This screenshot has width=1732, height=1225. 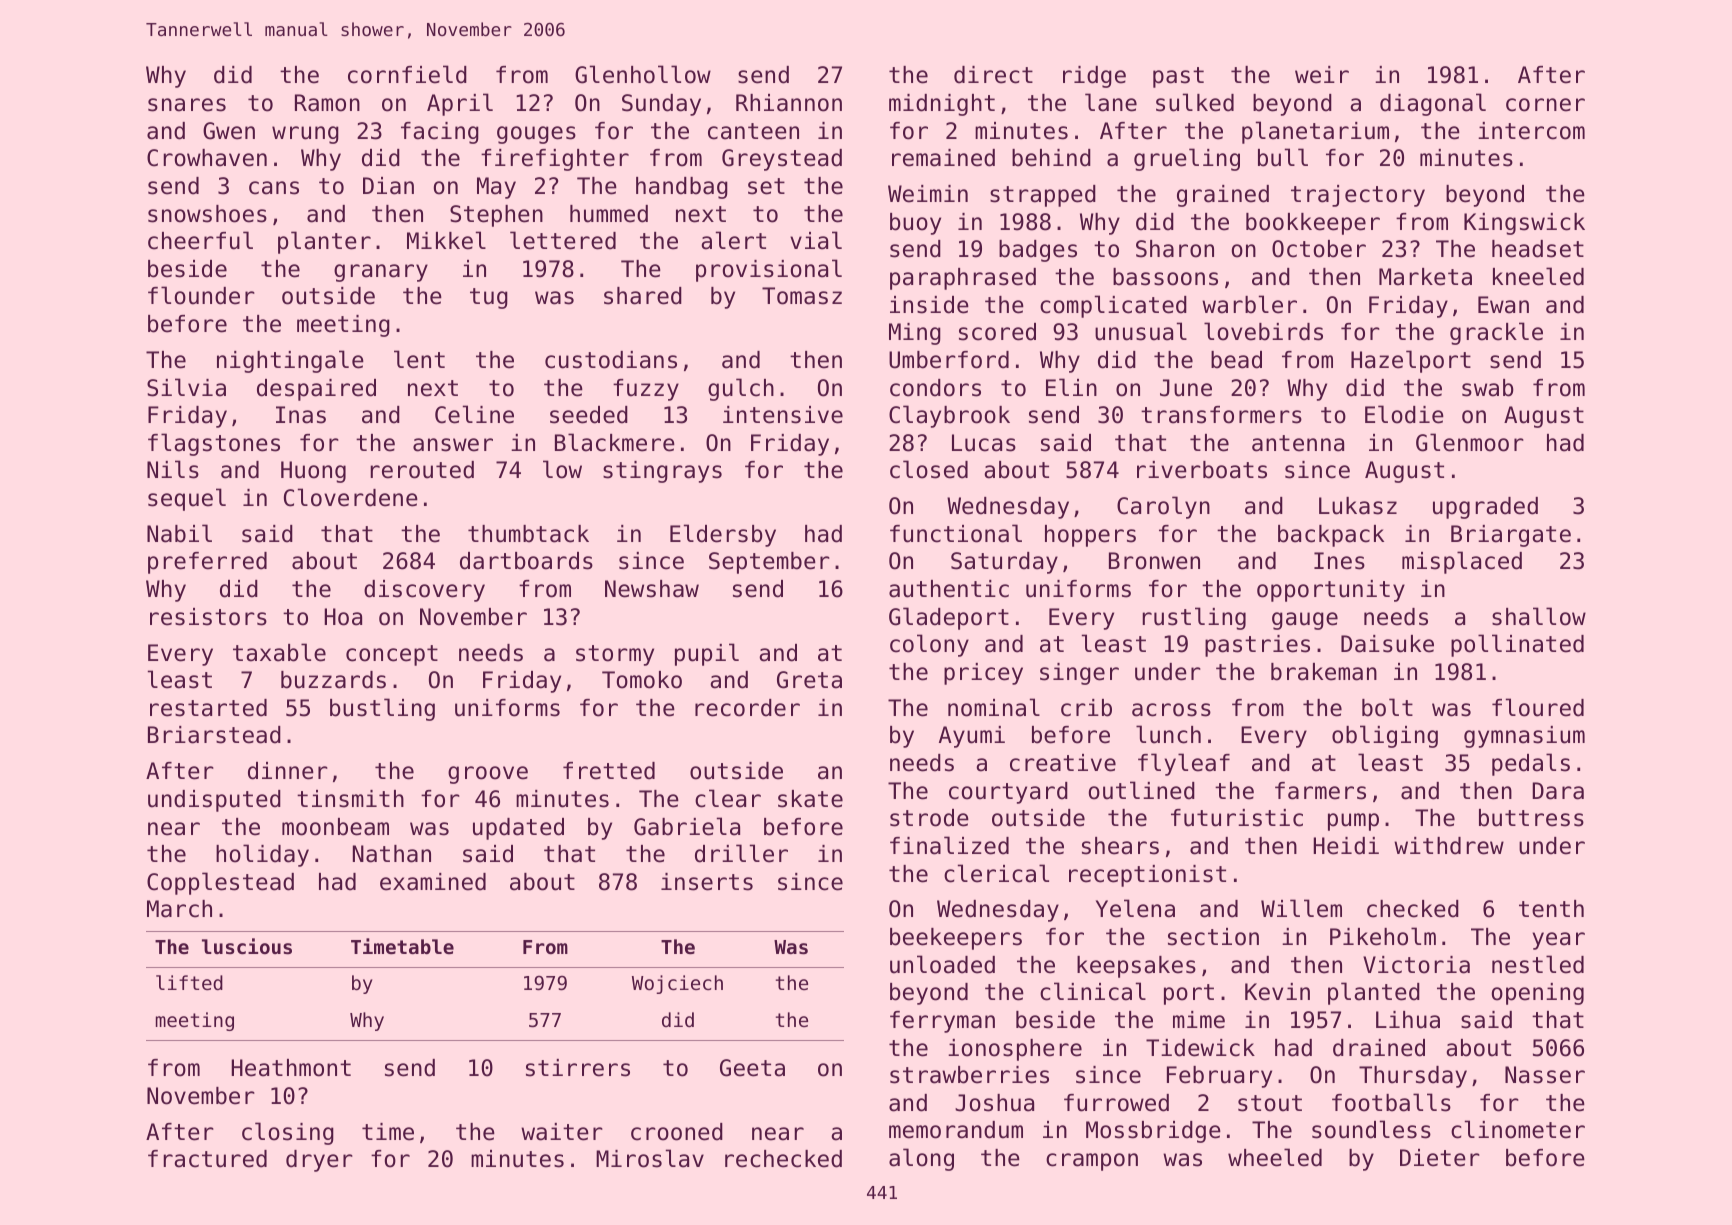 I want to click on Briargate, so click(x=1511, y=536).
